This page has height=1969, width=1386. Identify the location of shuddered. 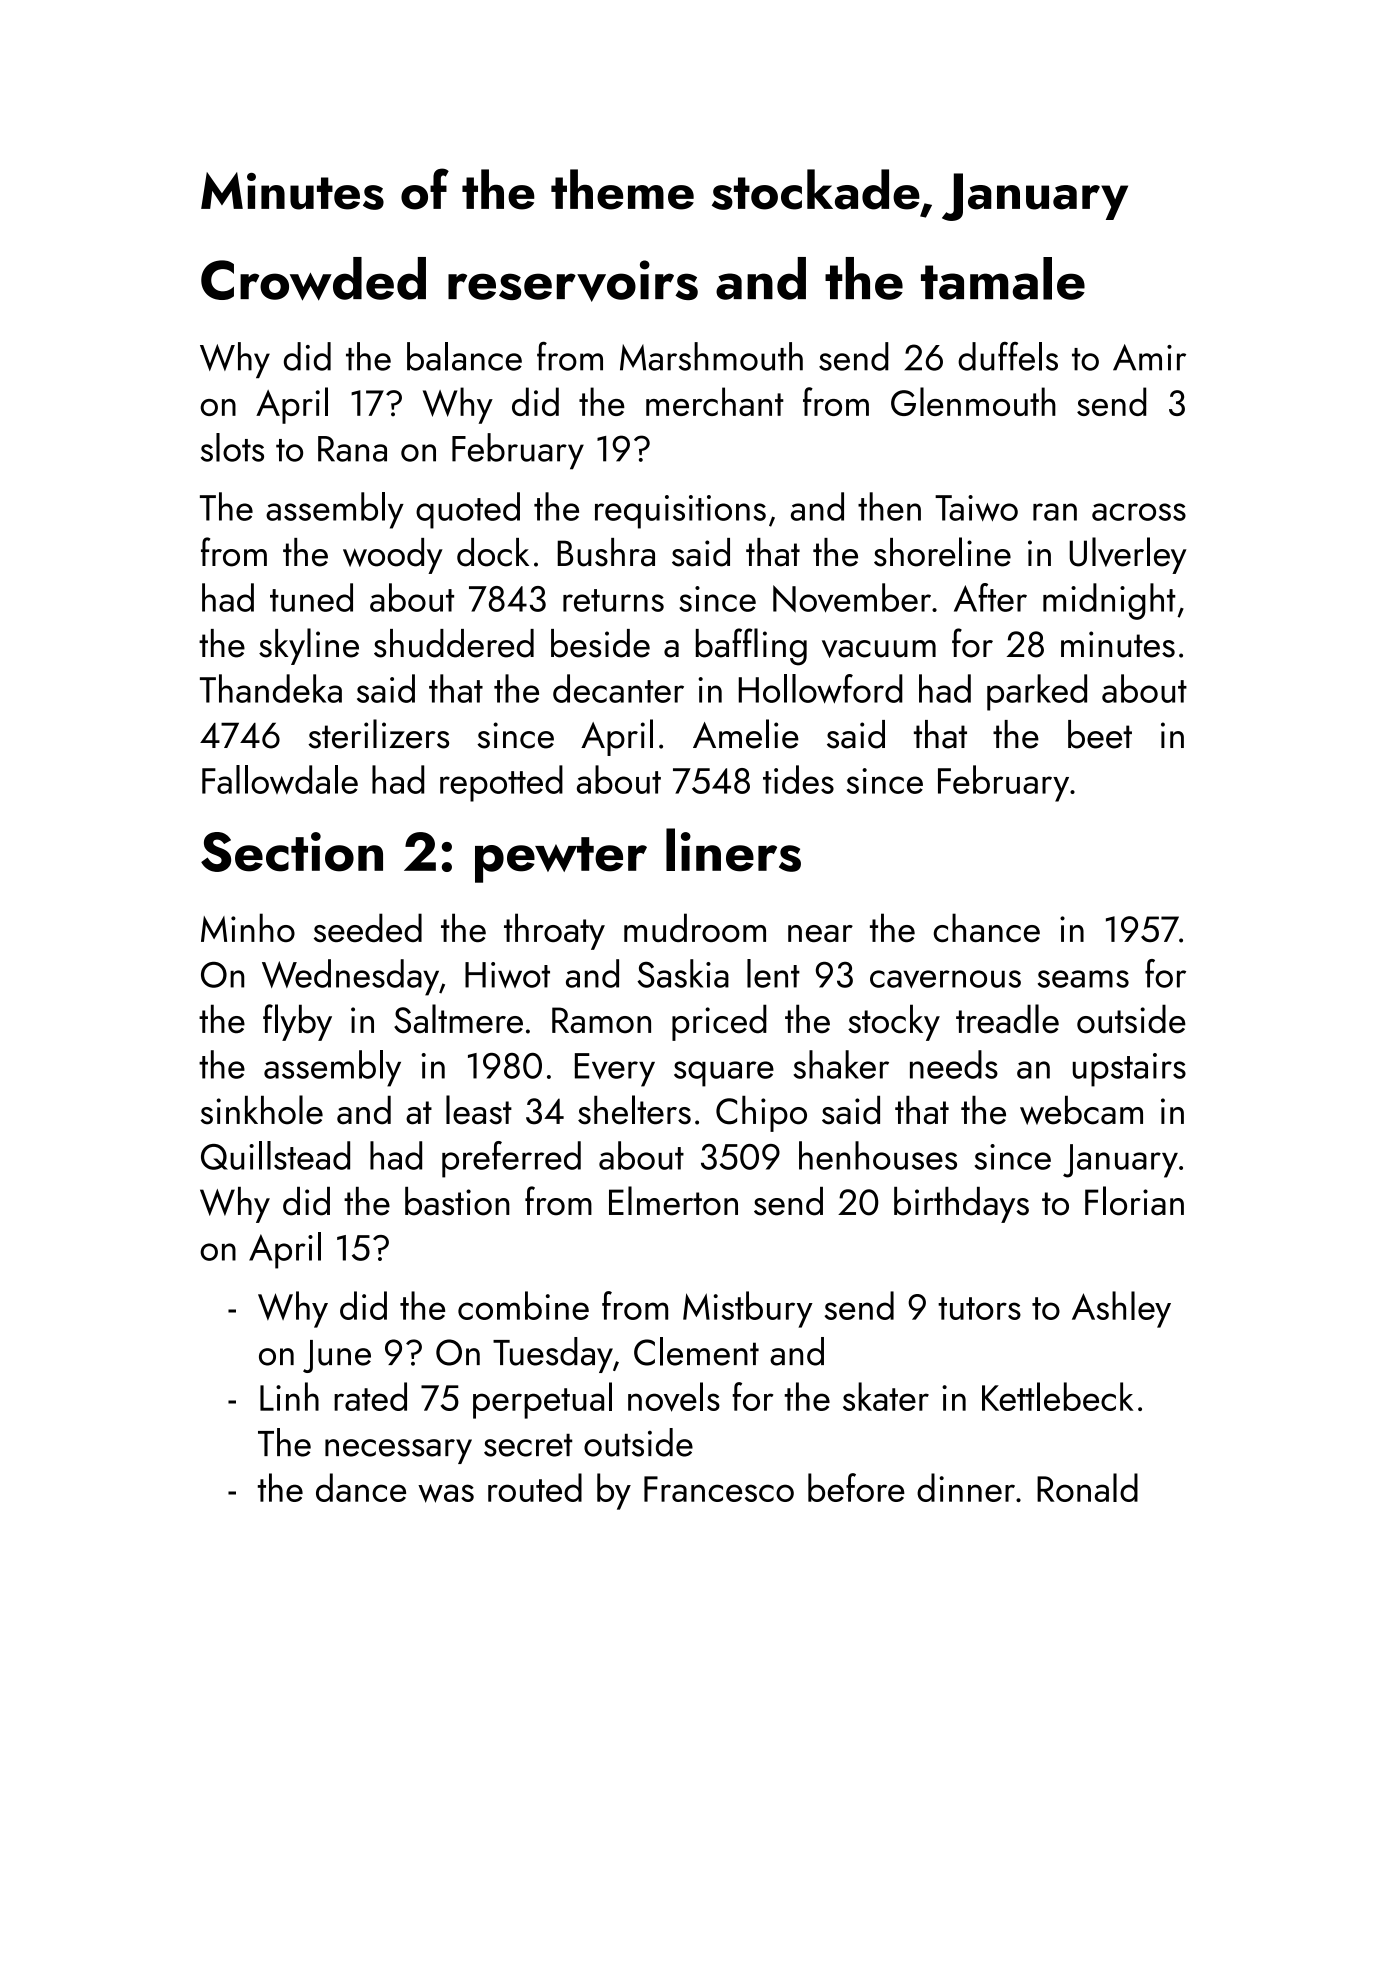
(454, 643).
